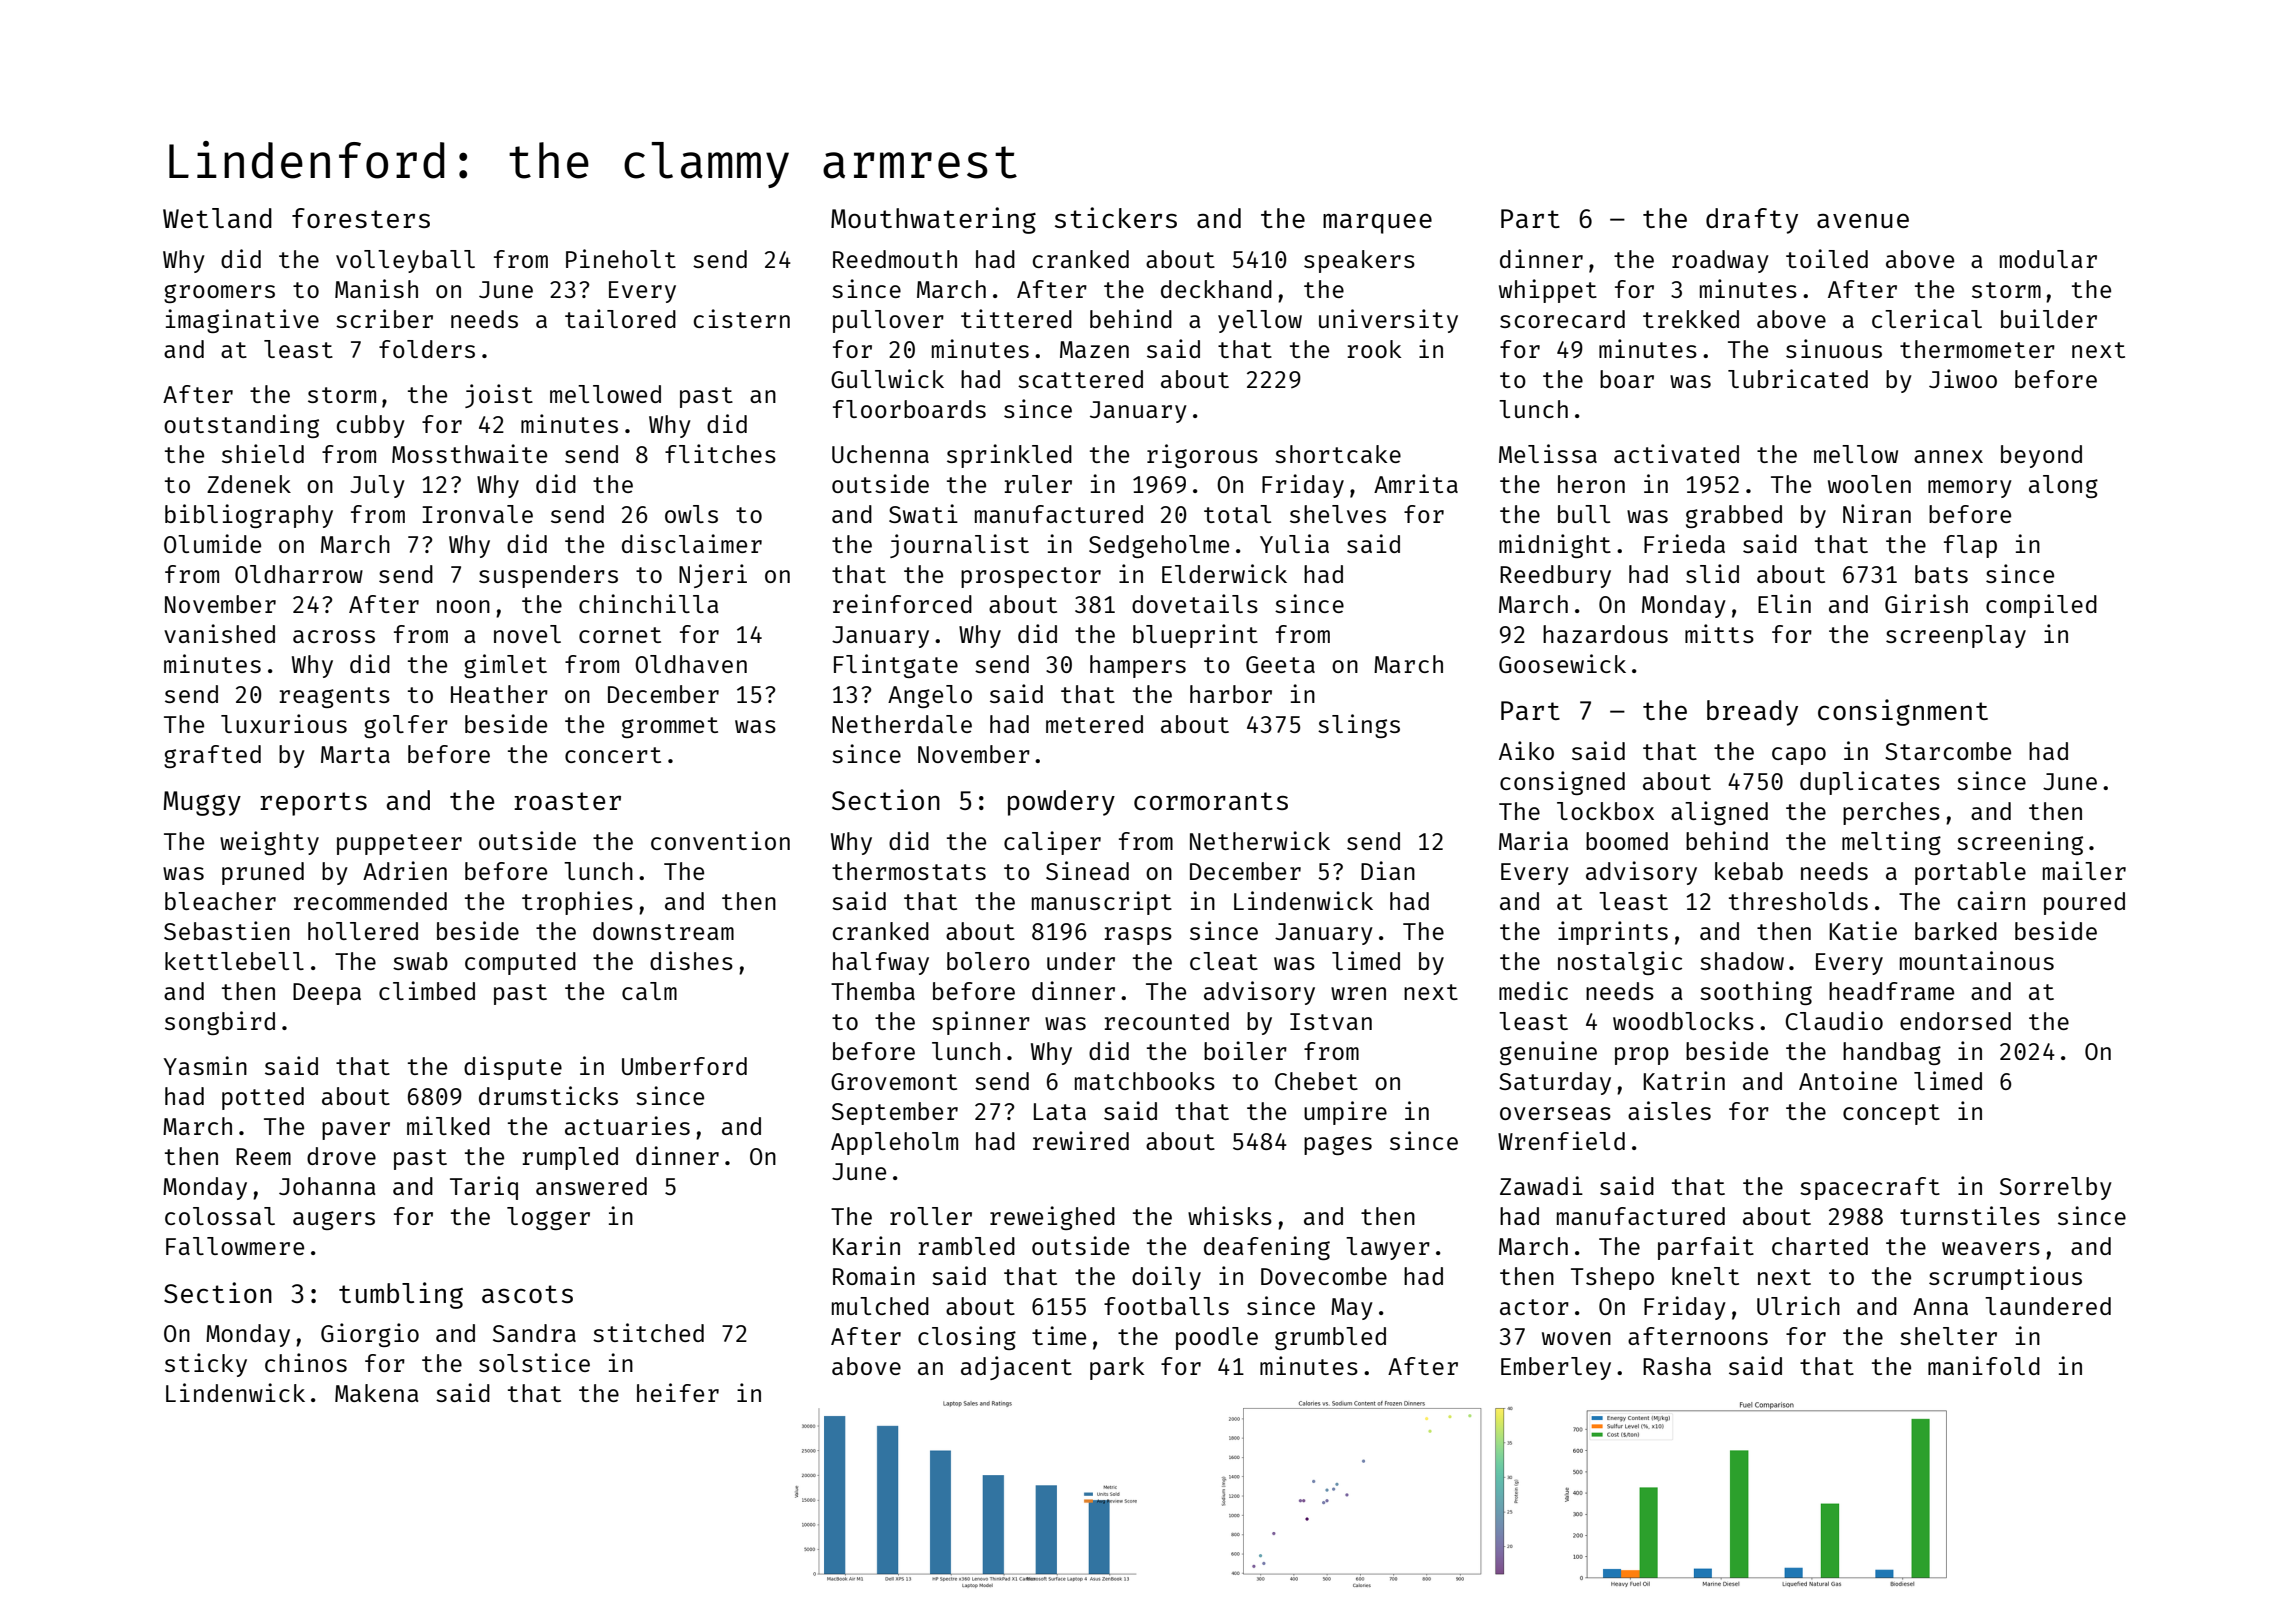  I want to click on Pineholt, so click(621, 258).
